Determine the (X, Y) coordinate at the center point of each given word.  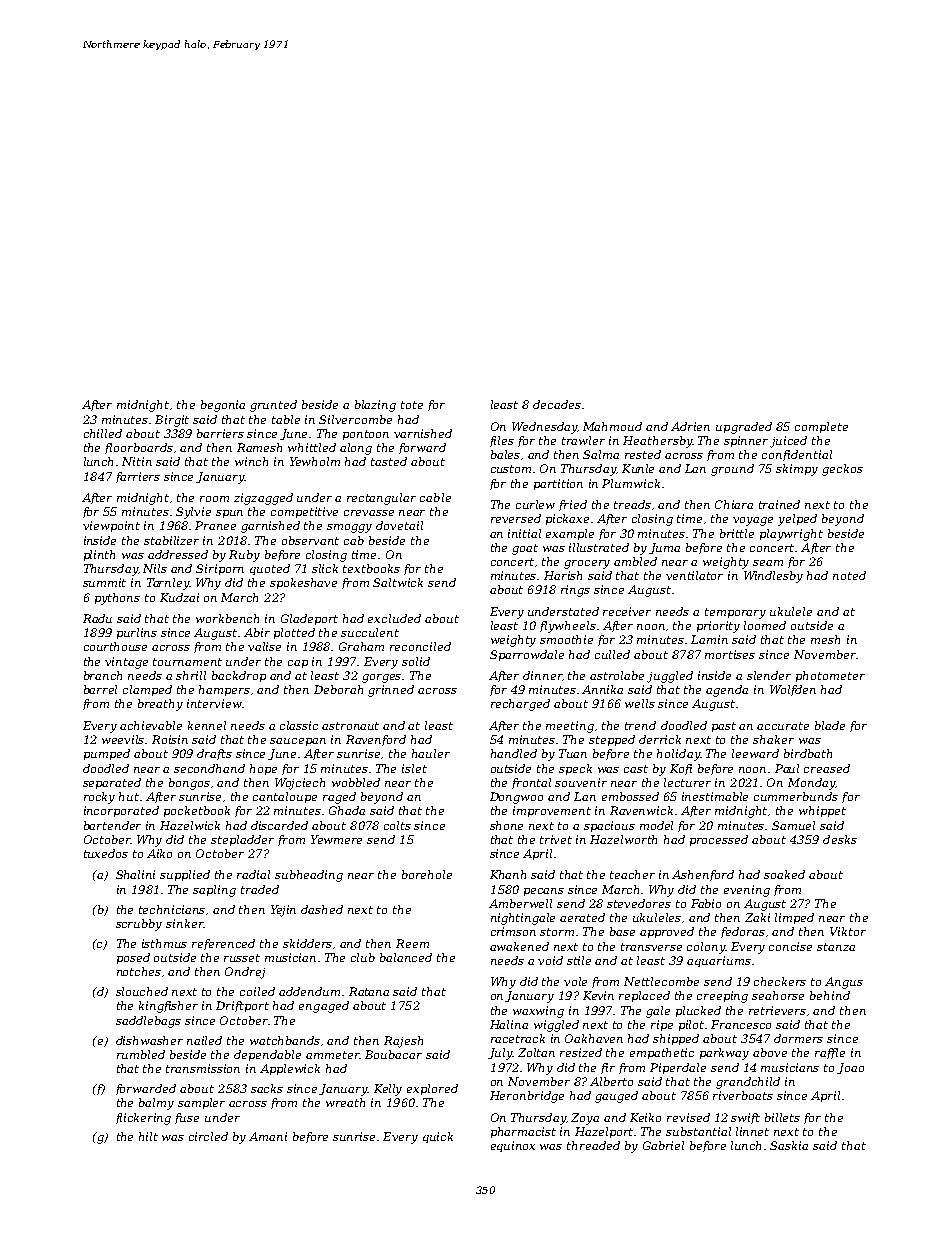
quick (438, 1137)
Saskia (789, 1145)
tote (412, 405)
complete (821, 427)
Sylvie (193, 513)
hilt (148, 1136)
